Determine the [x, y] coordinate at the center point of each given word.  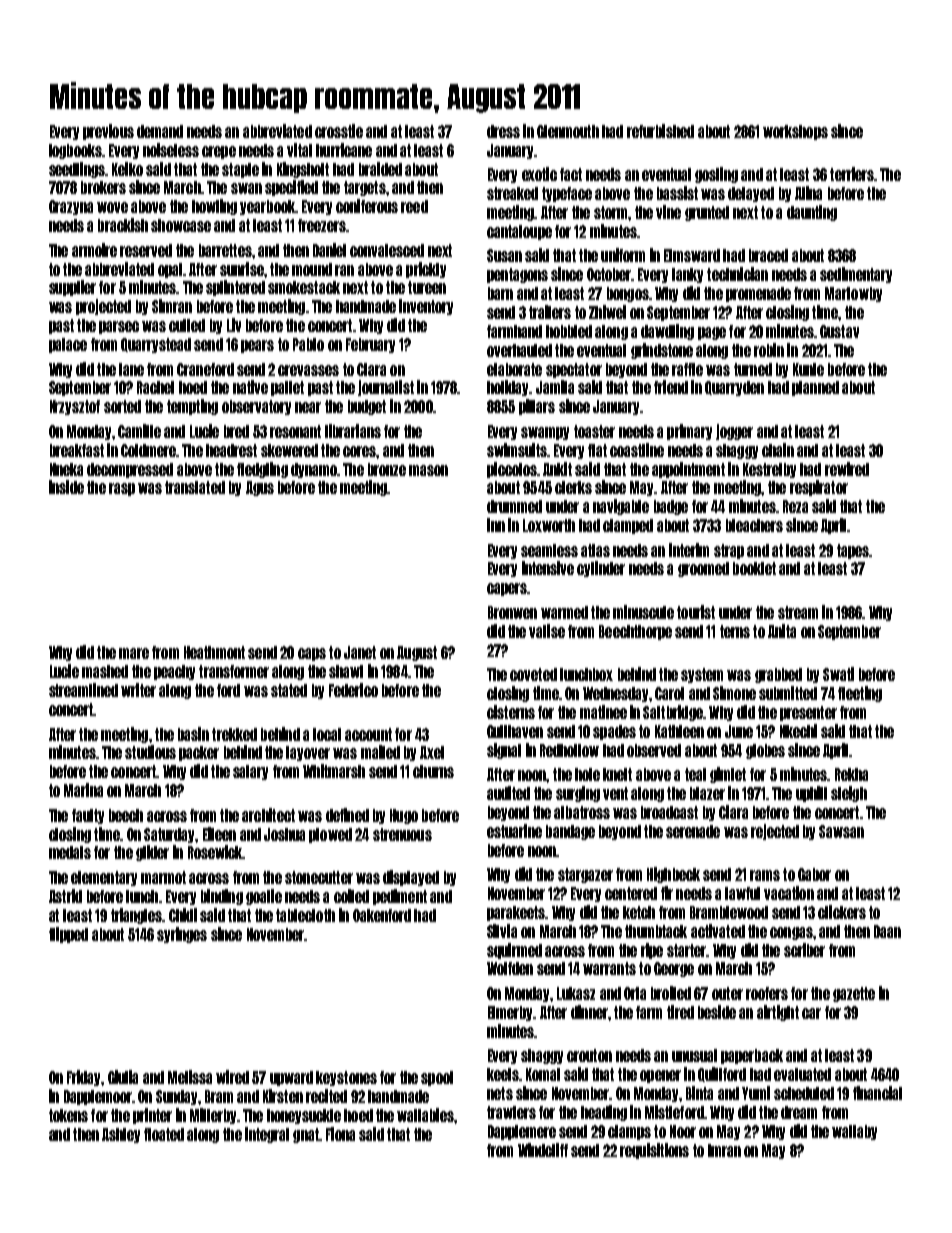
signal [504, 751]
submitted [788, 693]
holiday [507, 388]
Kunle [808, 369]
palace [68, 345]
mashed [105, 671]
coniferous [367, 206]
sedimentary [856, 275]
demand [160, 131]
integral [267, 1135]
